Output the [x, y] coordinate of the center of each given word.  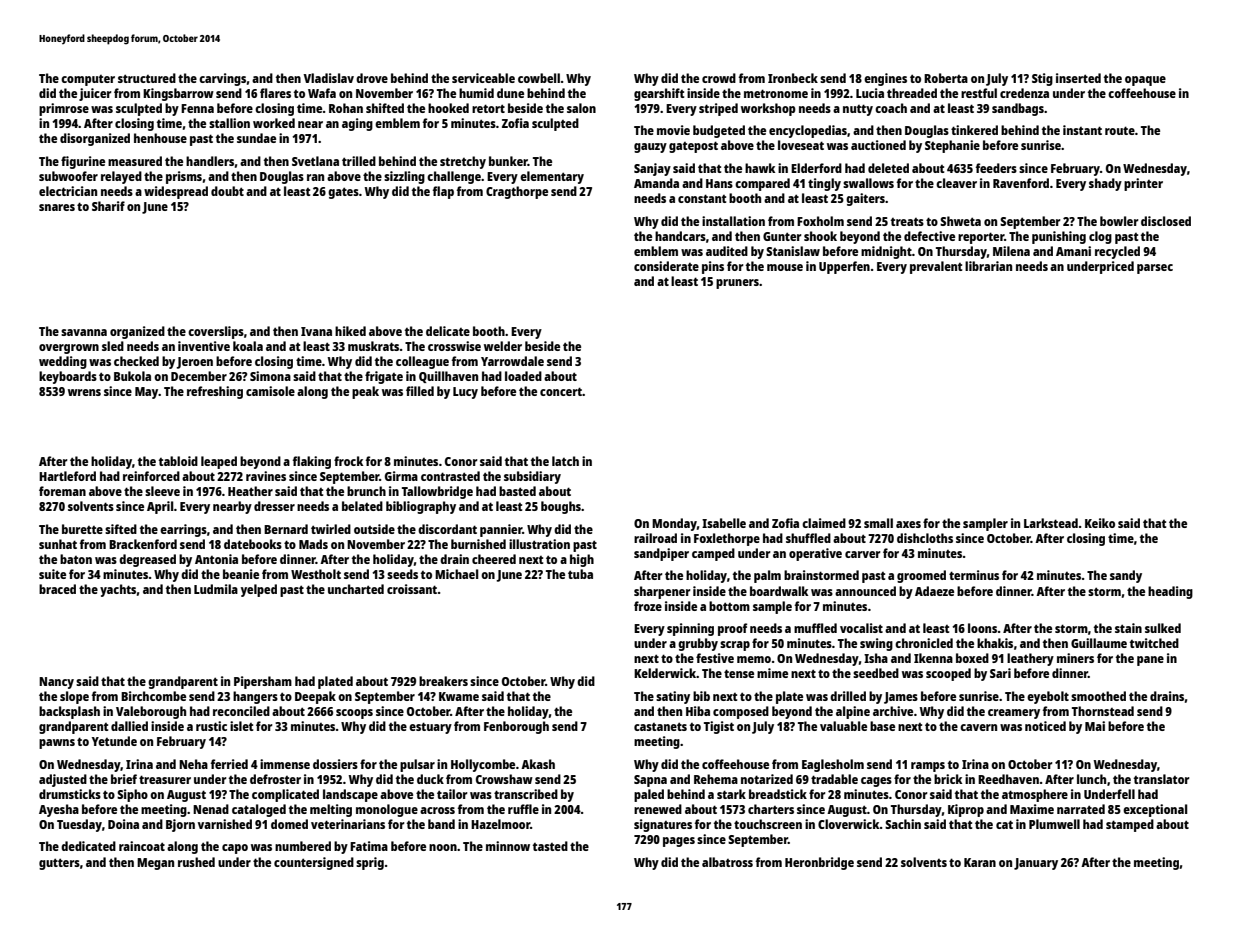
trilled [359, 161]
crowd [719, 78]
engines [885, 79]
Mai [1095, 726]
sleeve [162, 491]
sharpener [662, 592]
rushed [196, 862]
